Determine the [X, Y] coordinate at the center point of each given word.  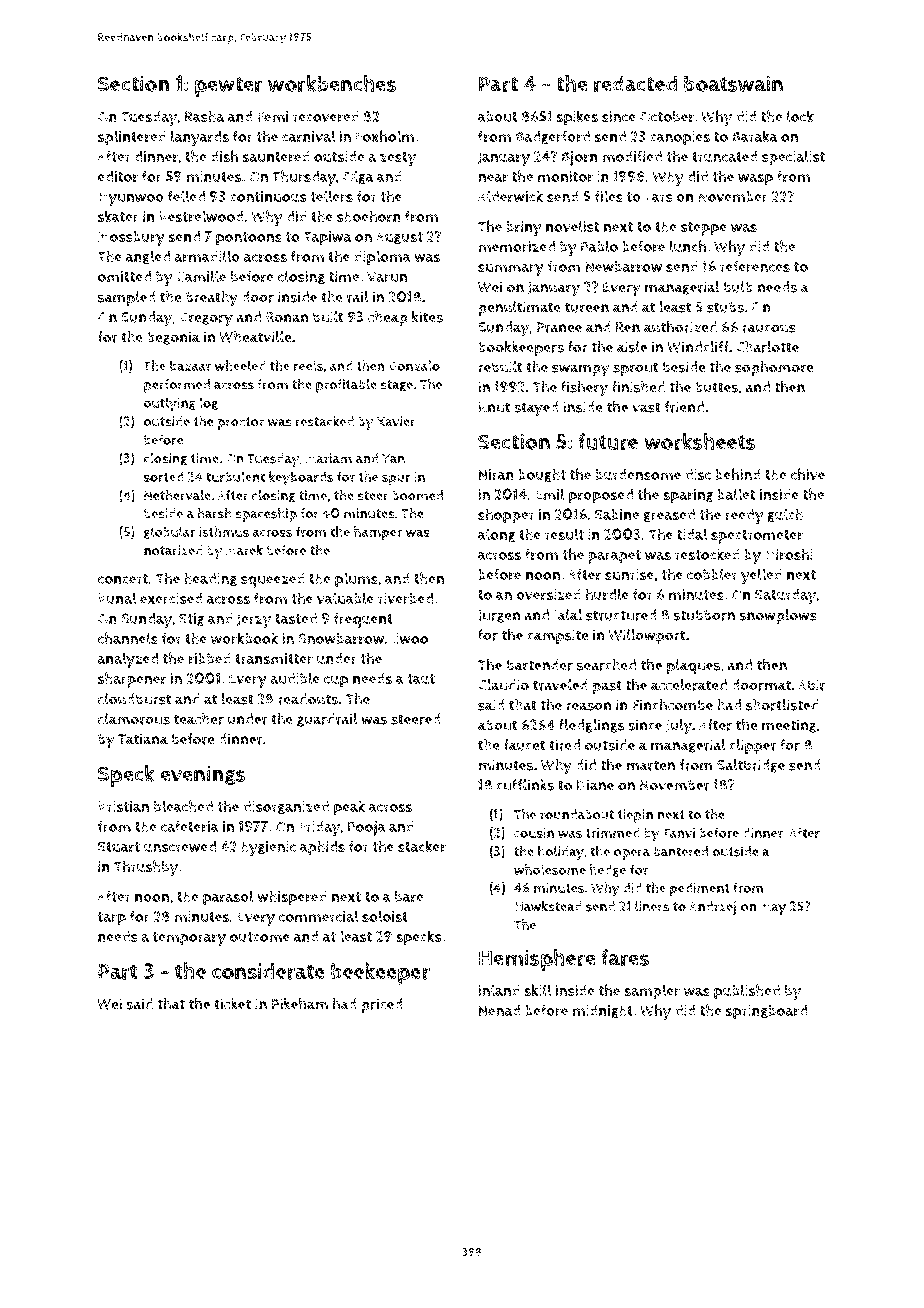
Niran [496, 475]
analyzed [128, 660]
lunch [688, 246]
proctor [240, 423]
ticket [232, 1004]
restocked [707, 554]
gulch [785, 515]
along [497, 535]
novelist [572, 226]
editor [118, 177]
